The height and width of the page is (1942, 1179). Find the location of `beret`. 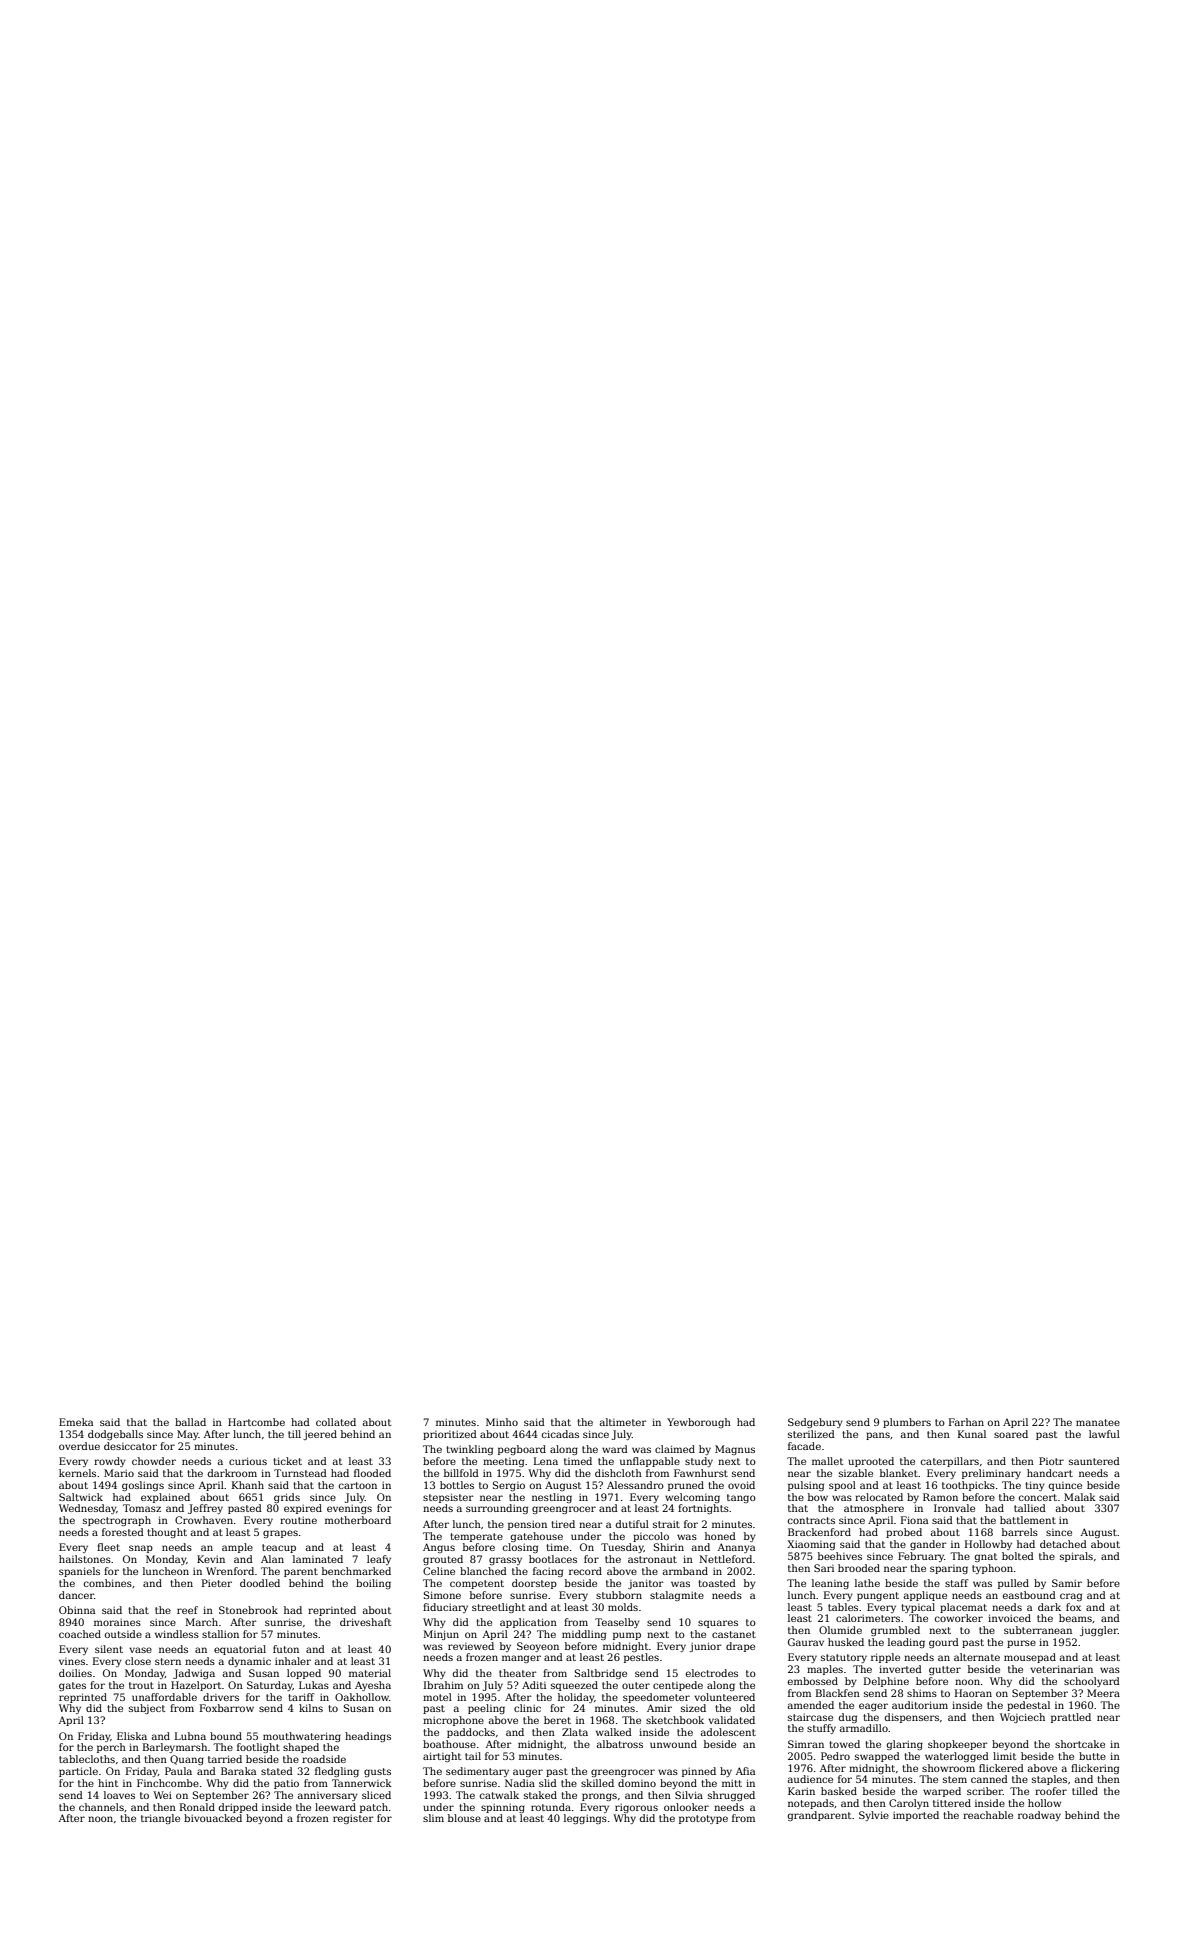

beret is located at coordinates (557, 1720).
